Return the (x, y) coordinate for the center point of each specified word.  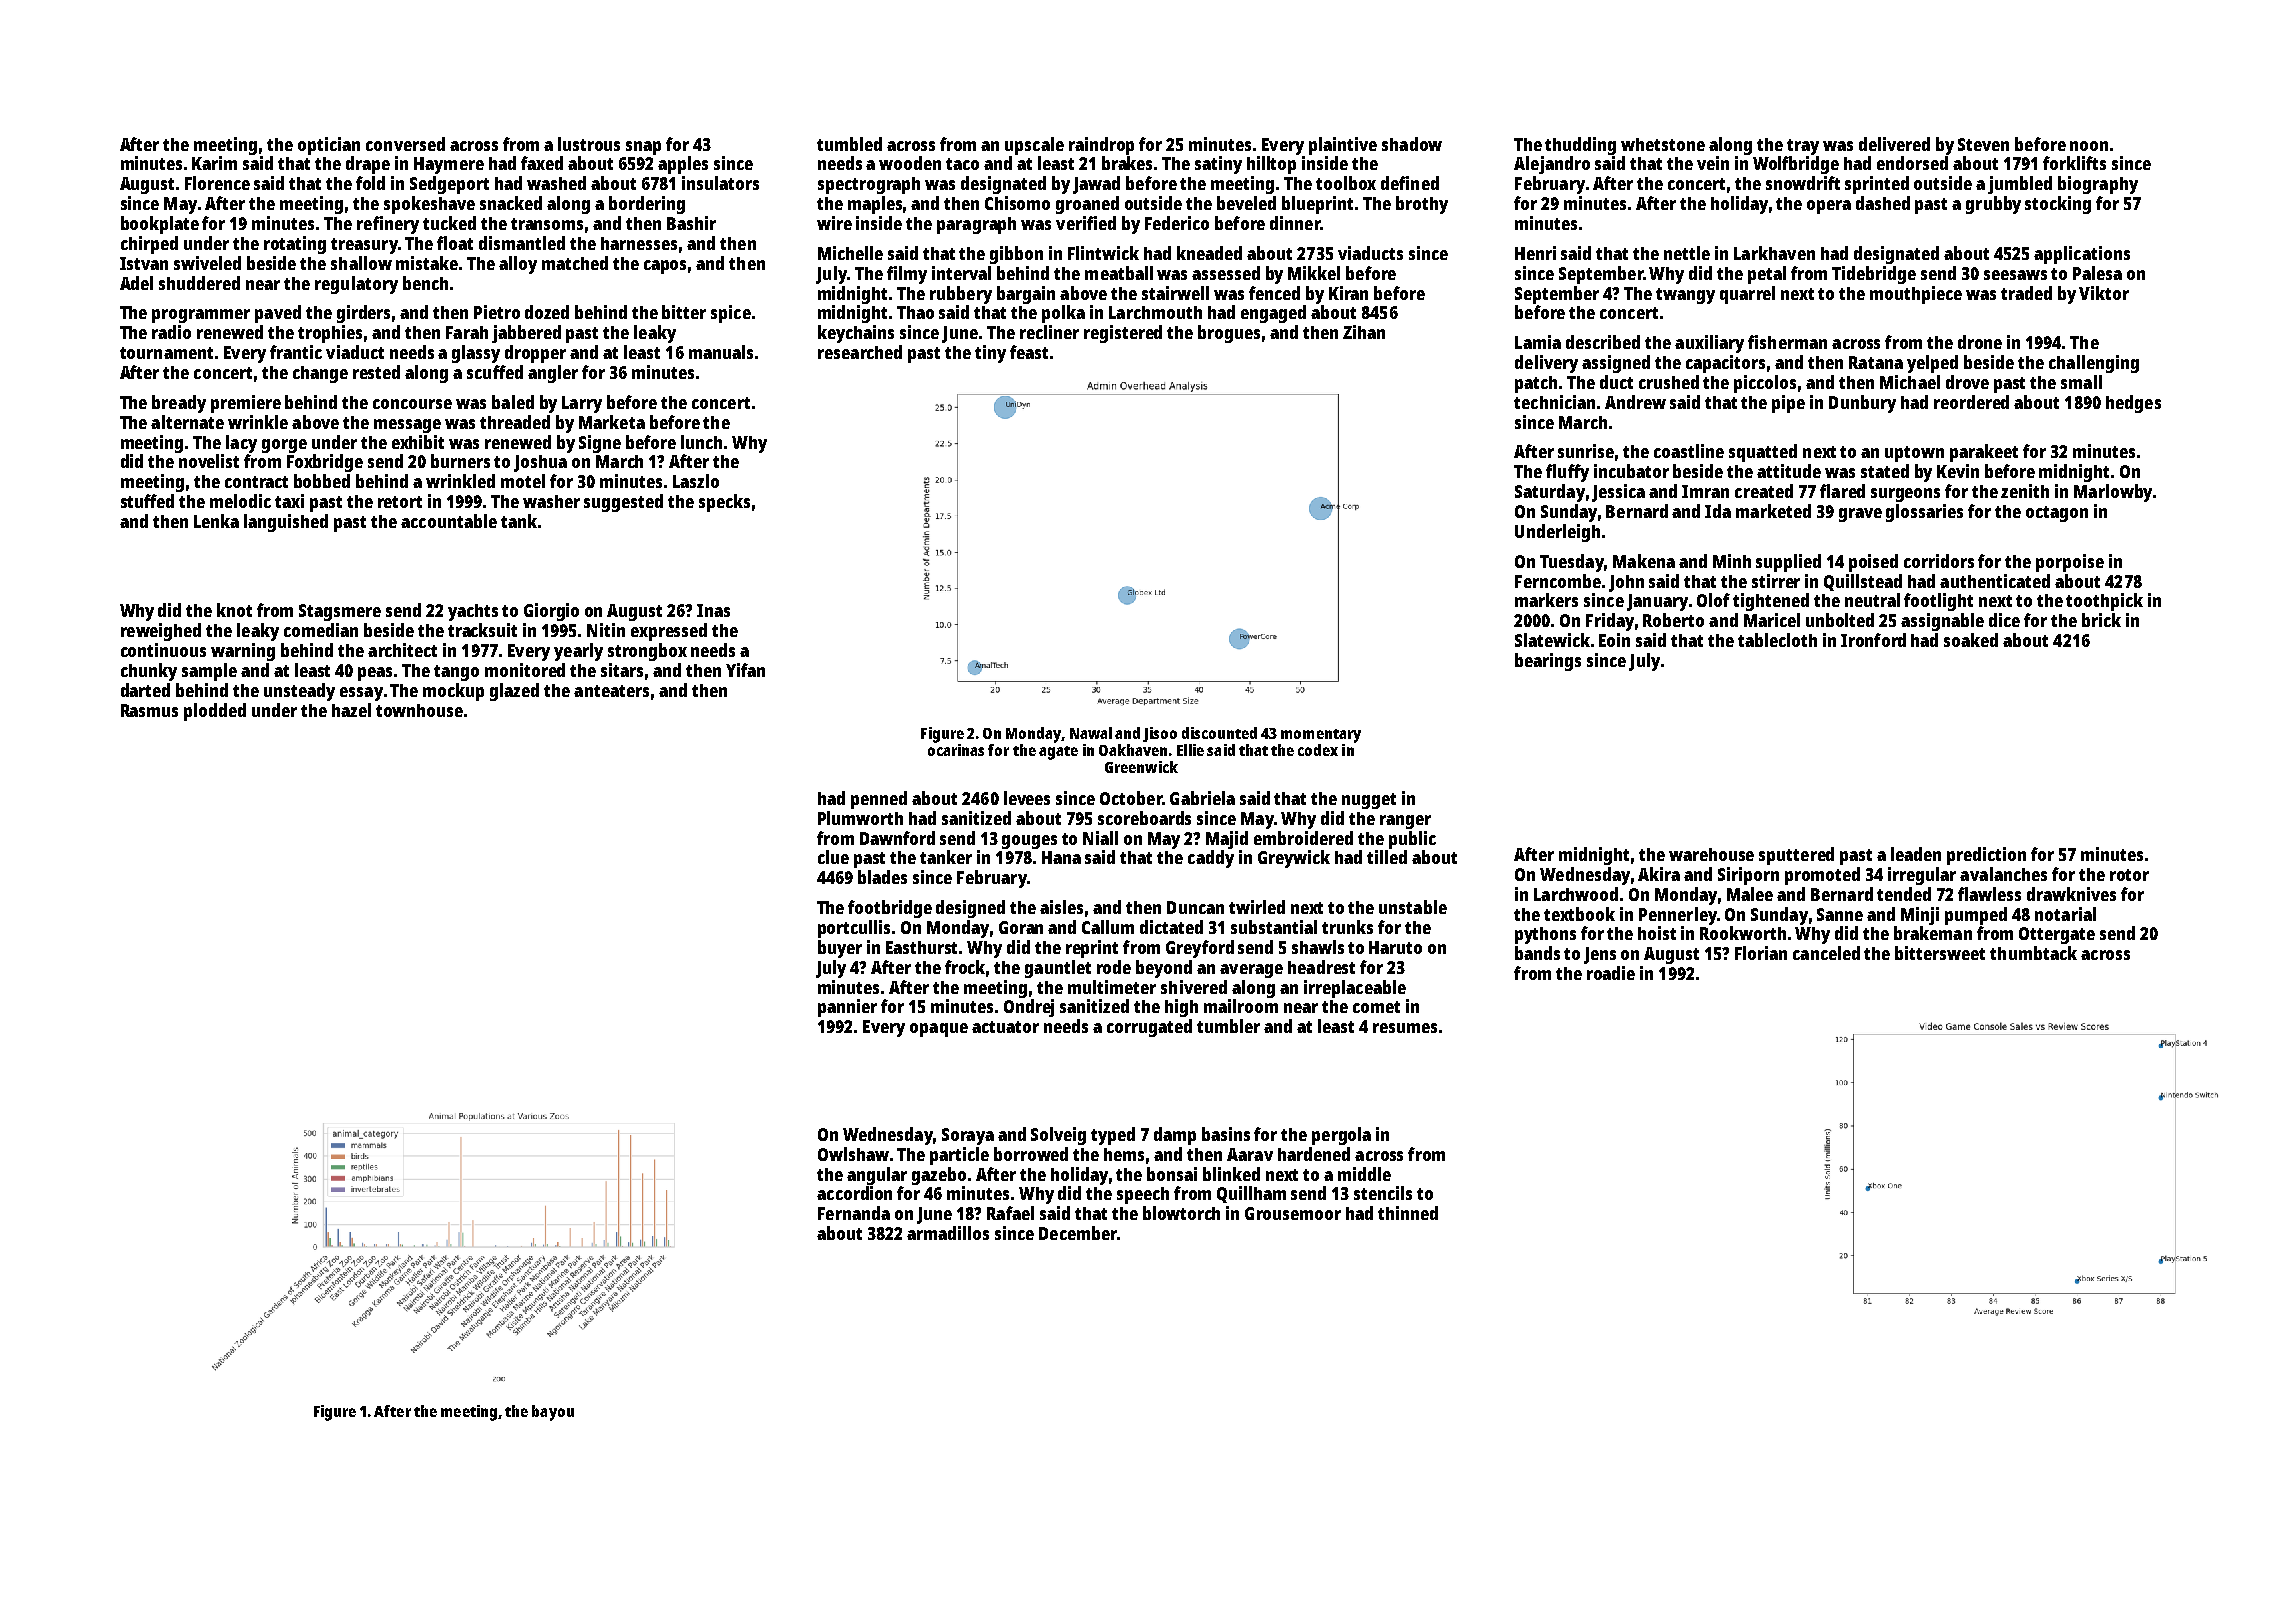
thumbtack (2033, 953)
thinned (1408, 1213)
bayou (553, 1413)
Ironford (1873, 640)
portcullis (854, 929)
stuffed (147, 501)
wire (834, 223)
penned (879, 800)
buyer (840, 949)
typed (1113, 1136)
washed (556, 183)
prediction (1986, 856)
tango (456, 673)
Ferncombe (1558, 581)
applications (2082, 255)
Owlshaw (853, 1154)
